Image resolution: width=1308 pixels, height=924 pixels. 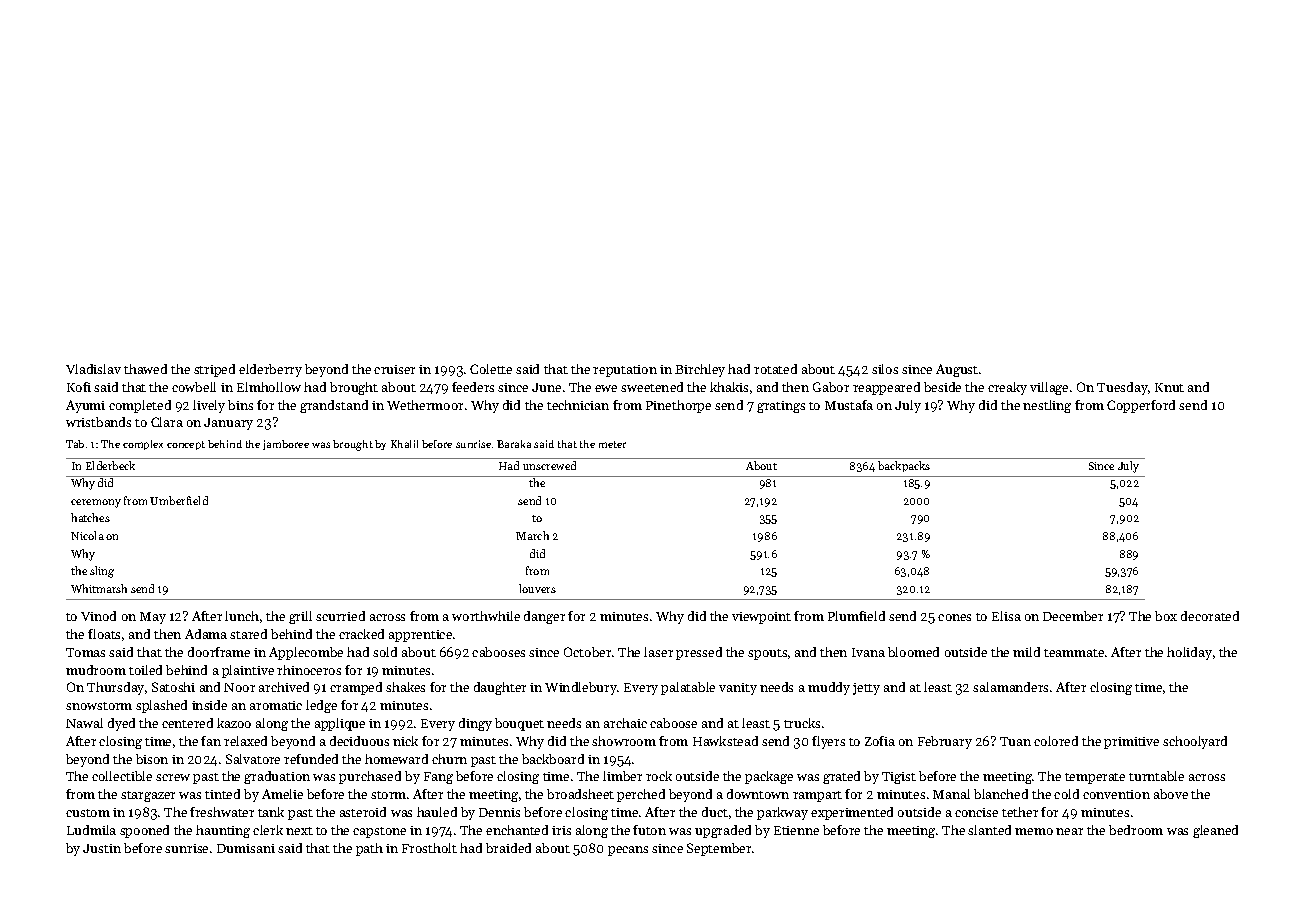 I want to click on relaxed, so click(x=245, y=741).
